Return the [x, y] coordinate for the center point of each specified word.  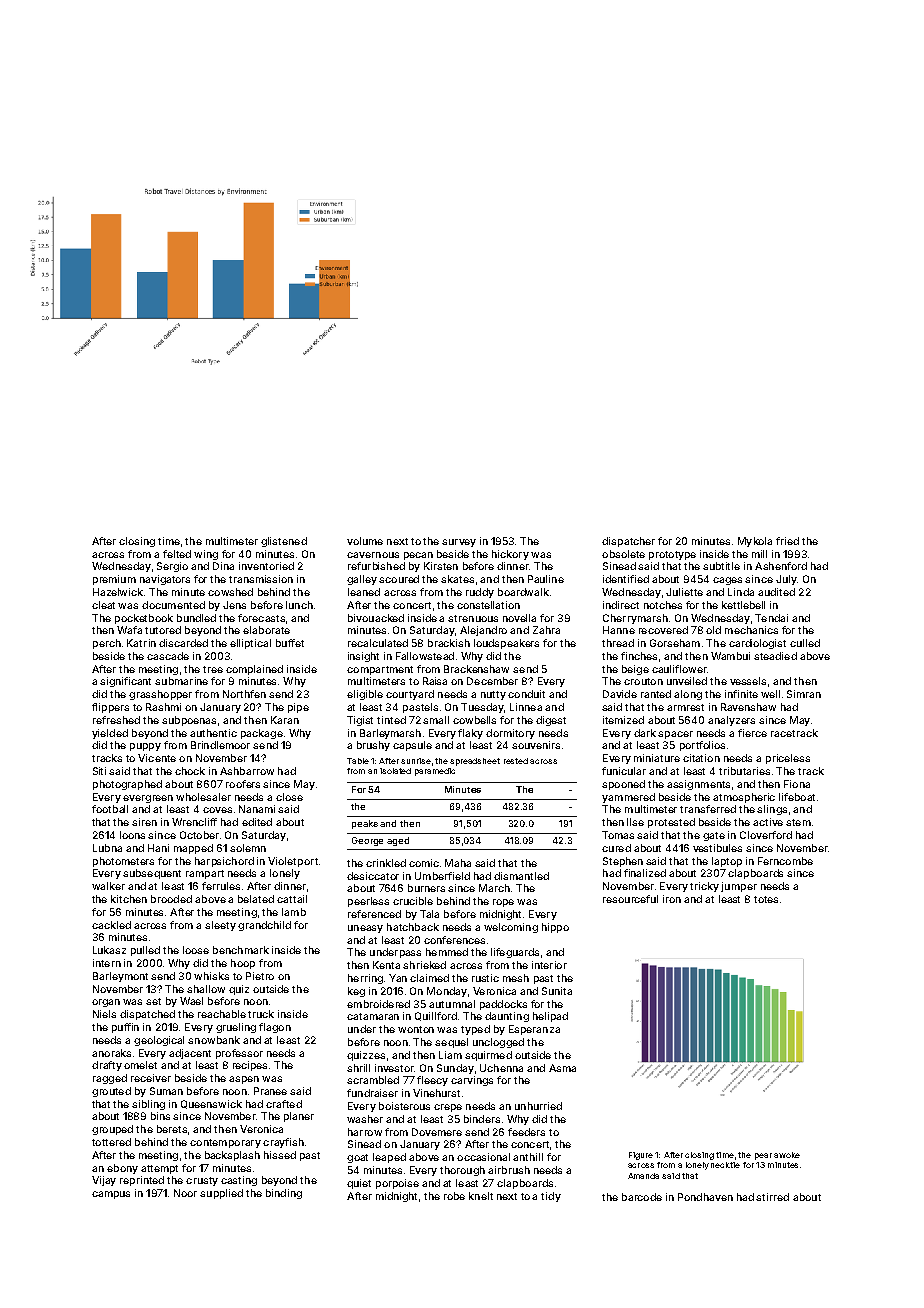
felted [177, 554]
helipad [550, 1017]
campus [111, 1195]
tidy [551, 1197]
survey [459, 543]
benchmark [241, 950]
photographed [127, 785]
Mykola [755, 542]
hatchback [413, 927]
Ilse [635, 822]
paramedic [435, 772]
